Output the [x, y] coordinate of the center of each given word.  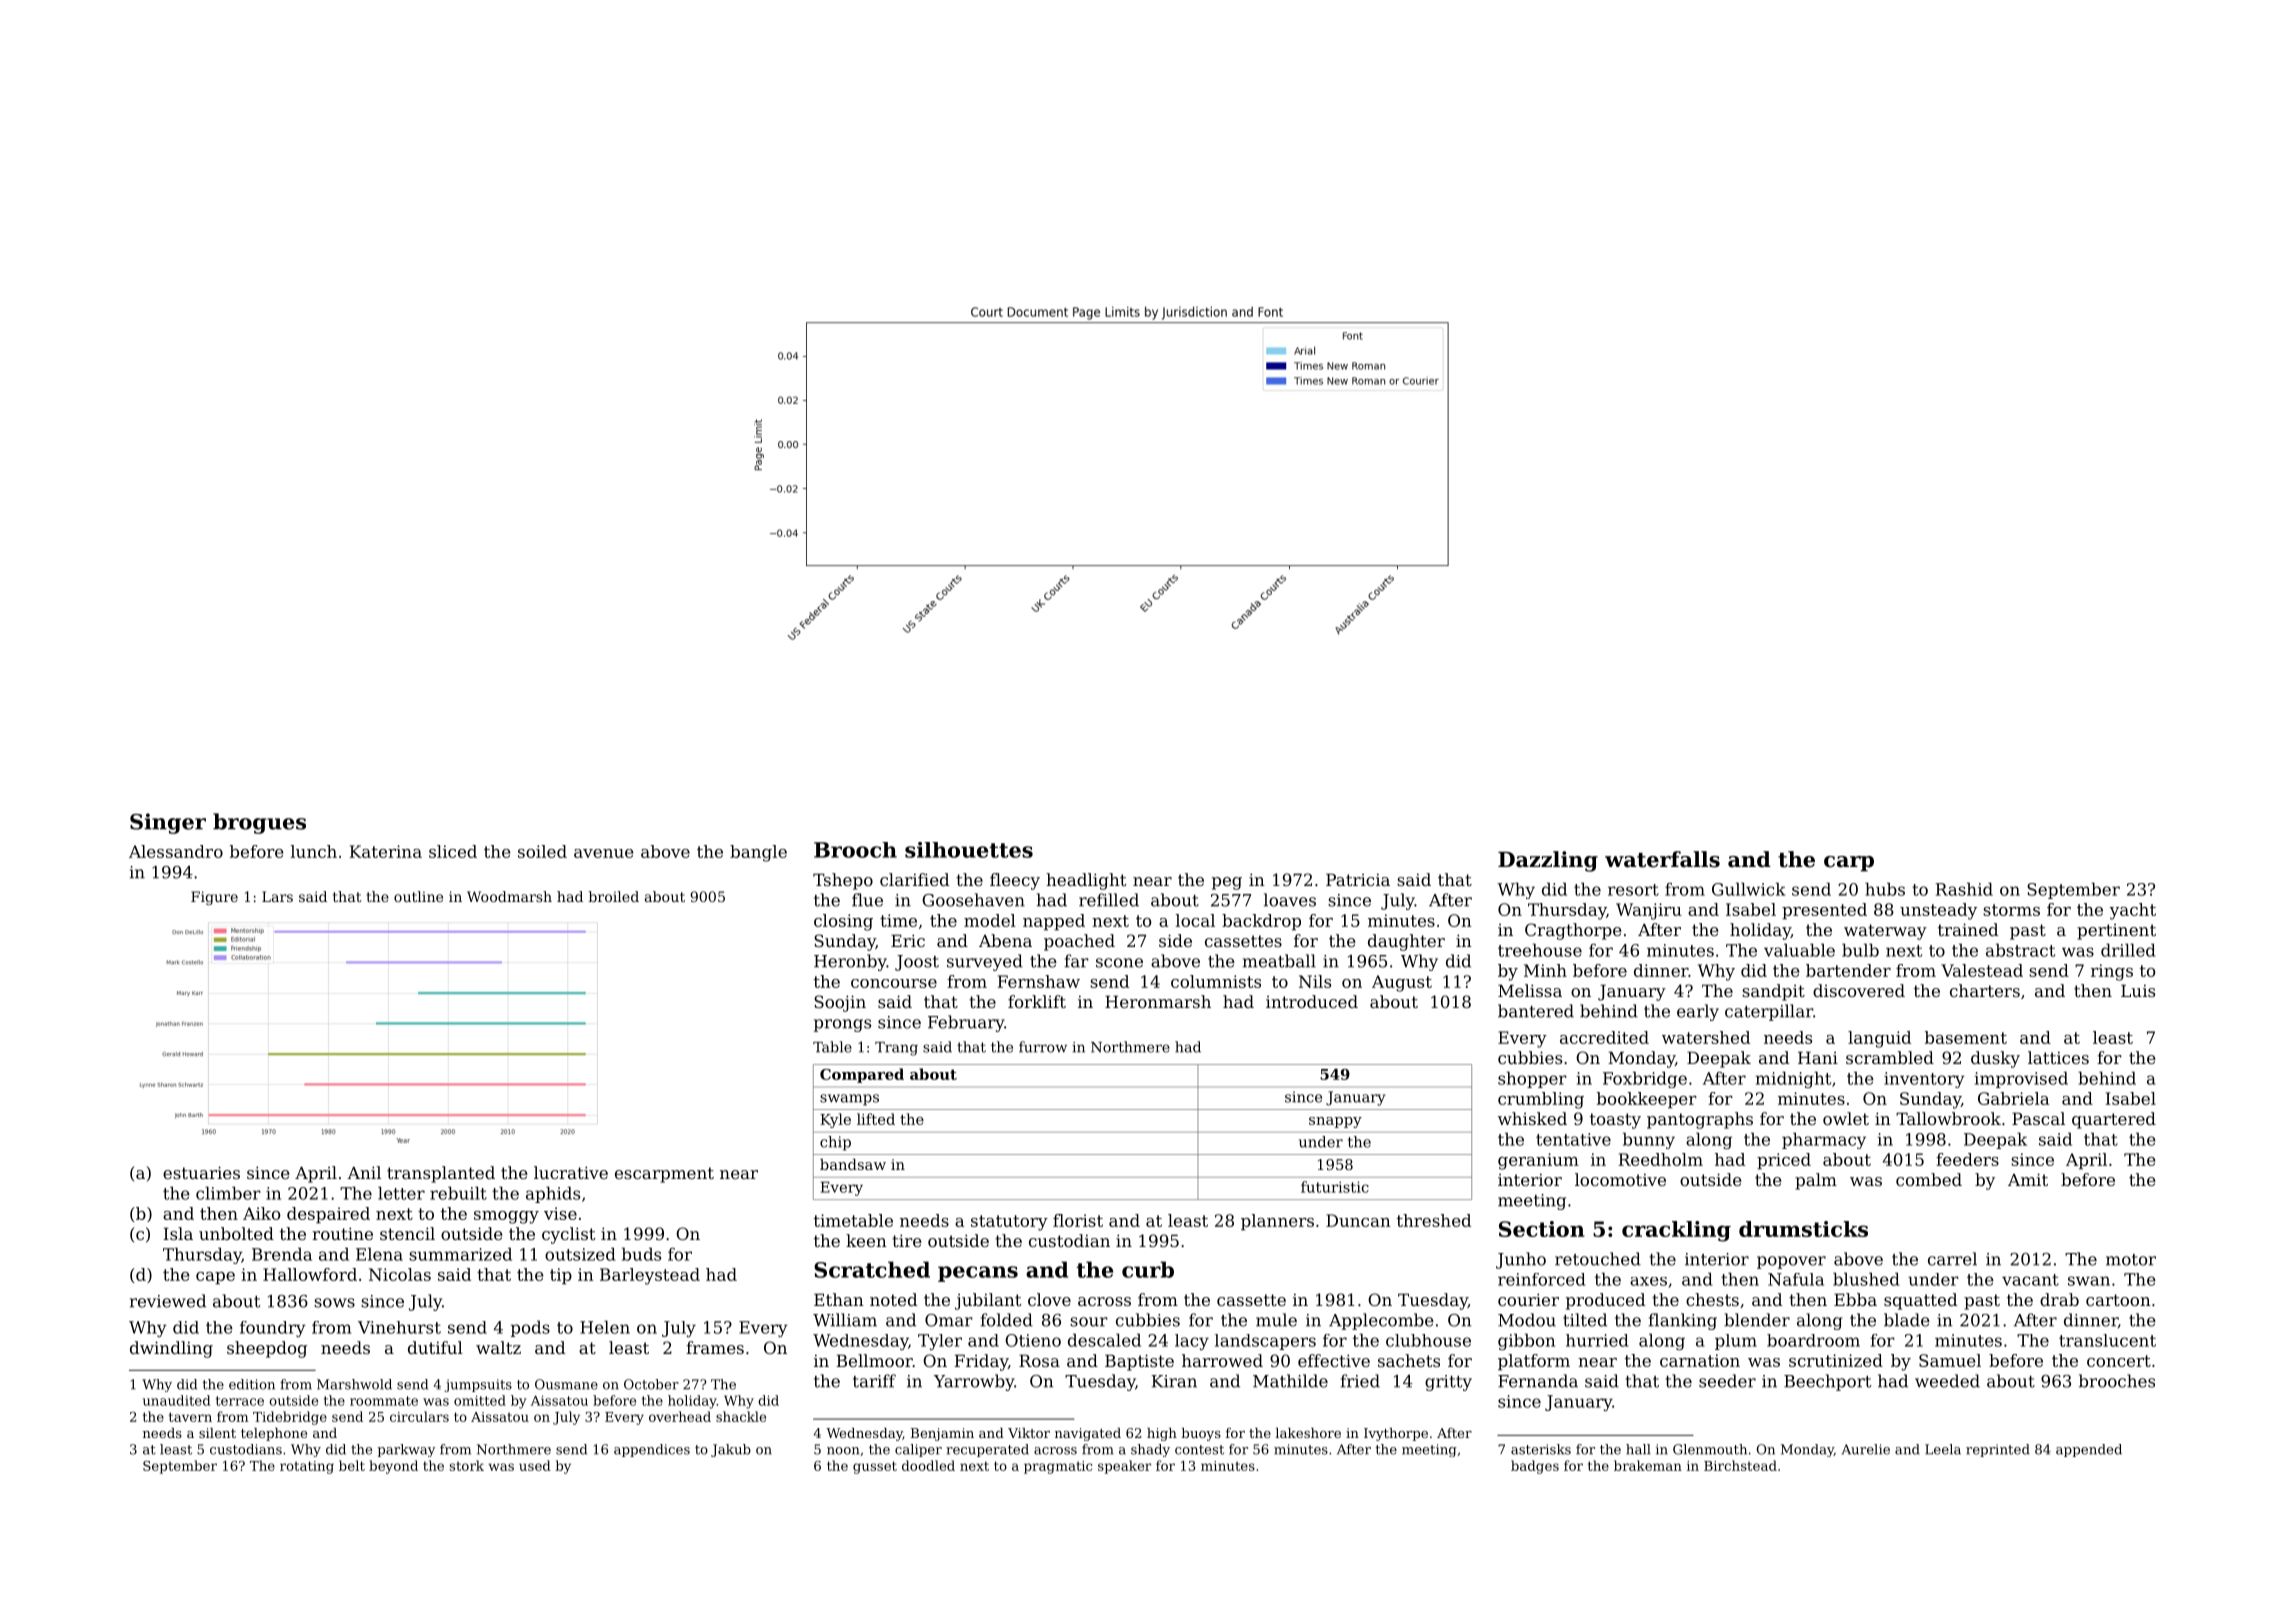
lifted [876, 1119]
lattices [2058, 1057]
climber [228, 1193]
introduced [1312, 1001]
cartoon [2118, 1300]
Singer [168, 823]
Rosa [1039, 1360]
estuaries [201, 1172]
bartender [1848, 970]
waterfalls [1662, 859]
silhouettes [969, 850]
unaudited [176, 1400]
